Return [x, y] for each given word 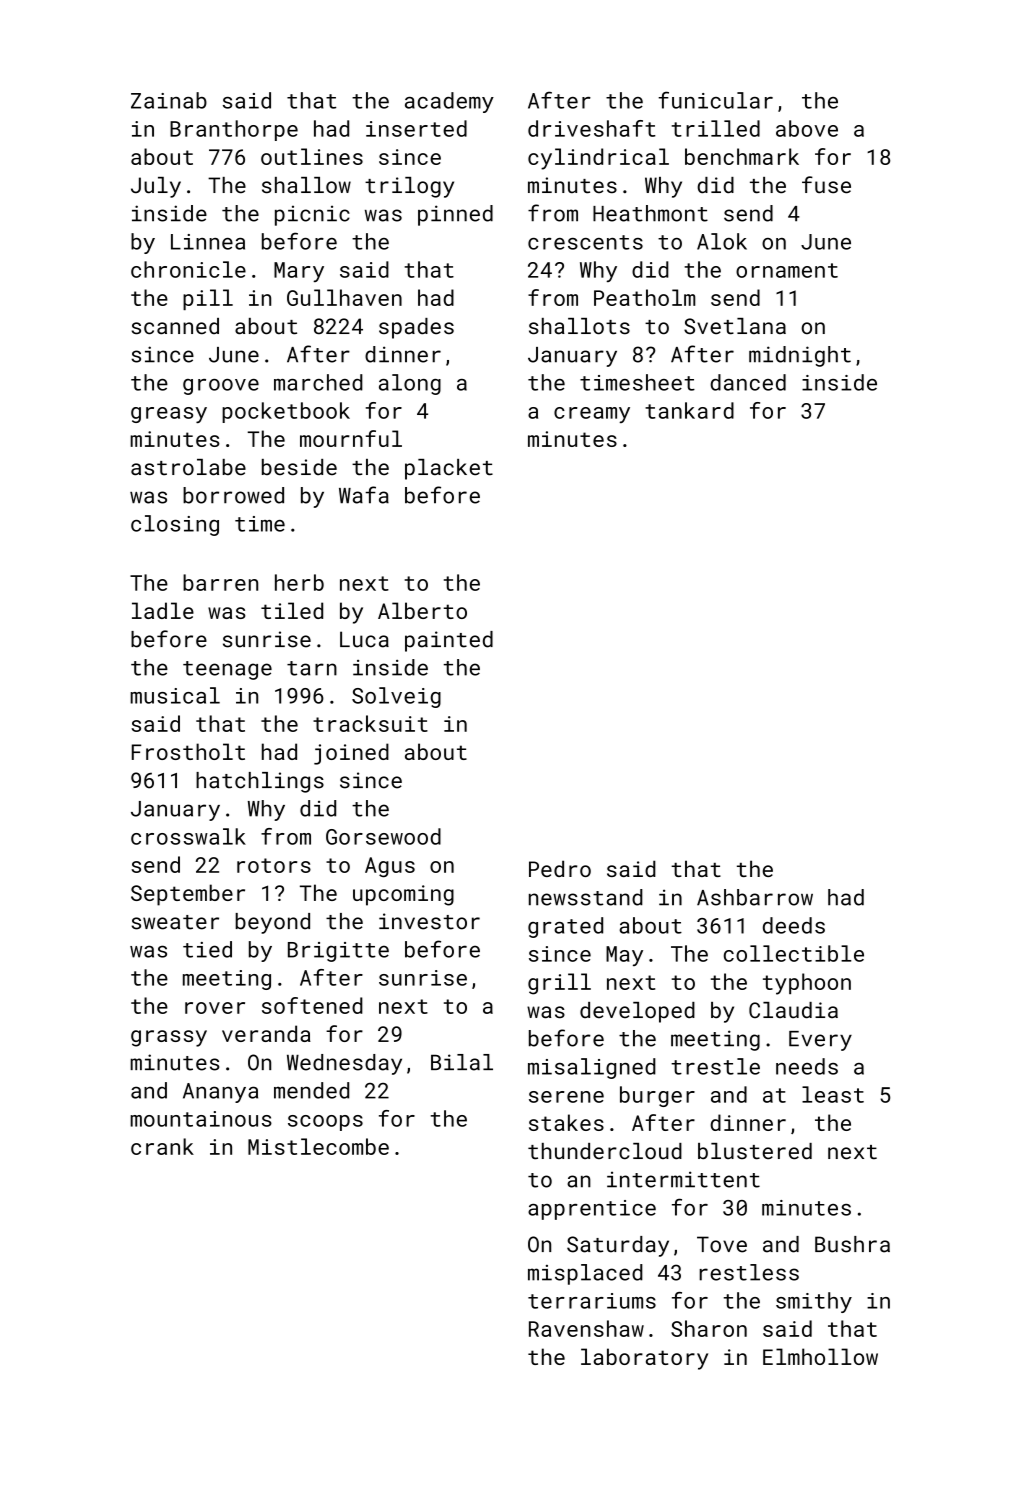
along [410, 384]
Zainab [169, 100]
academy [449, 102]
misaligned [592, 1068]
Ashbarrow [755, 897]
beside [299, 467]
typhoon [807, 984]
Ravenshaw [586, 1328]
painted [449, 641]
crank [162, 1146]
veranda [266, 1033]
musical [175, 695]
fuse [826, 185]
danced [748, 382]
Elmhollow [820, 1356]
